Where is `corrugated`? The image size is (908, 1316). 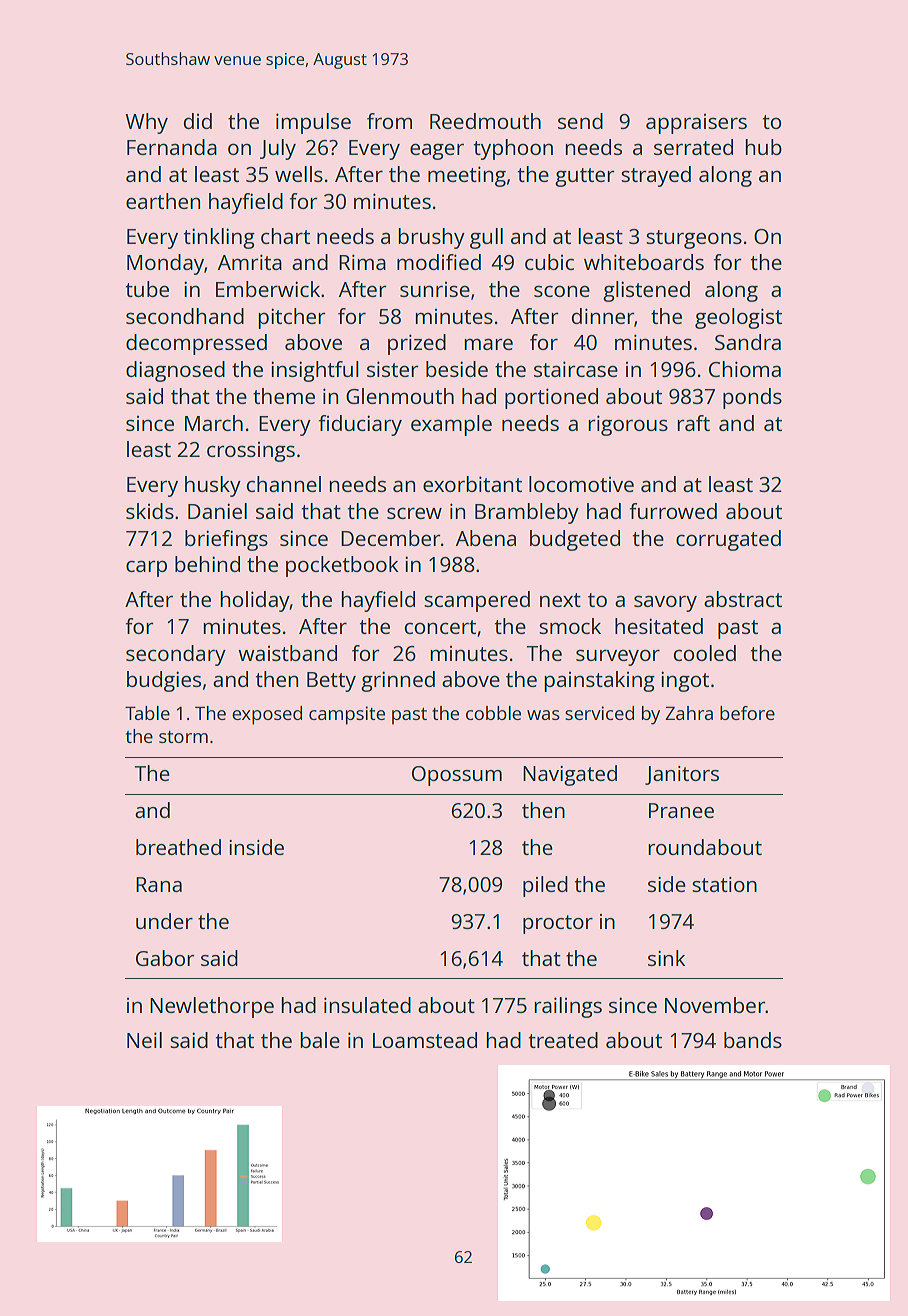 corrugated is located at coordinates (728, 540).
